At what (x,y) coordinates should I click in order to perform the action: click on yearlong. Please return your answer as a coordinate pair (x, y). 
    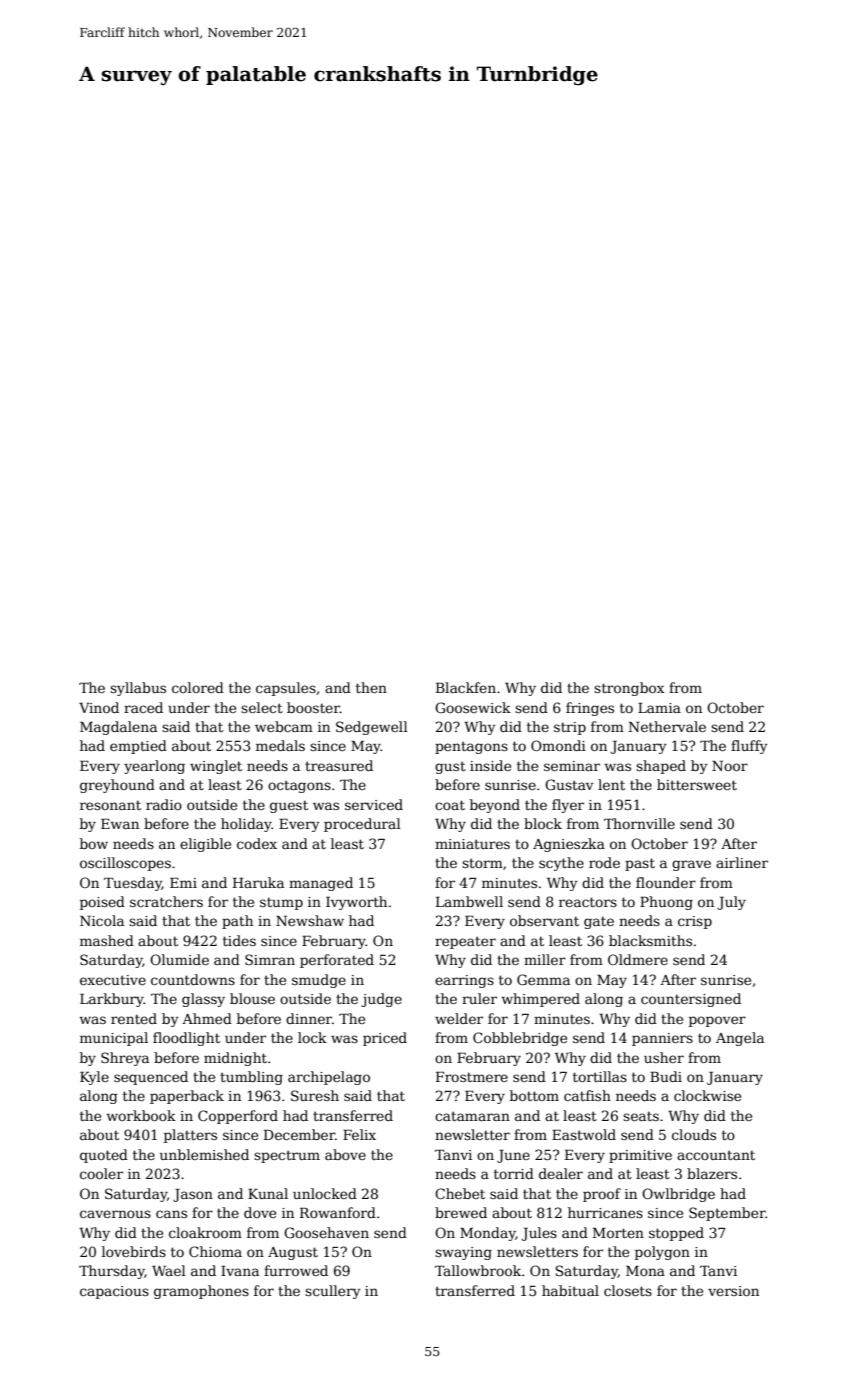
    Looking at the image, I should click on (154, 767).
